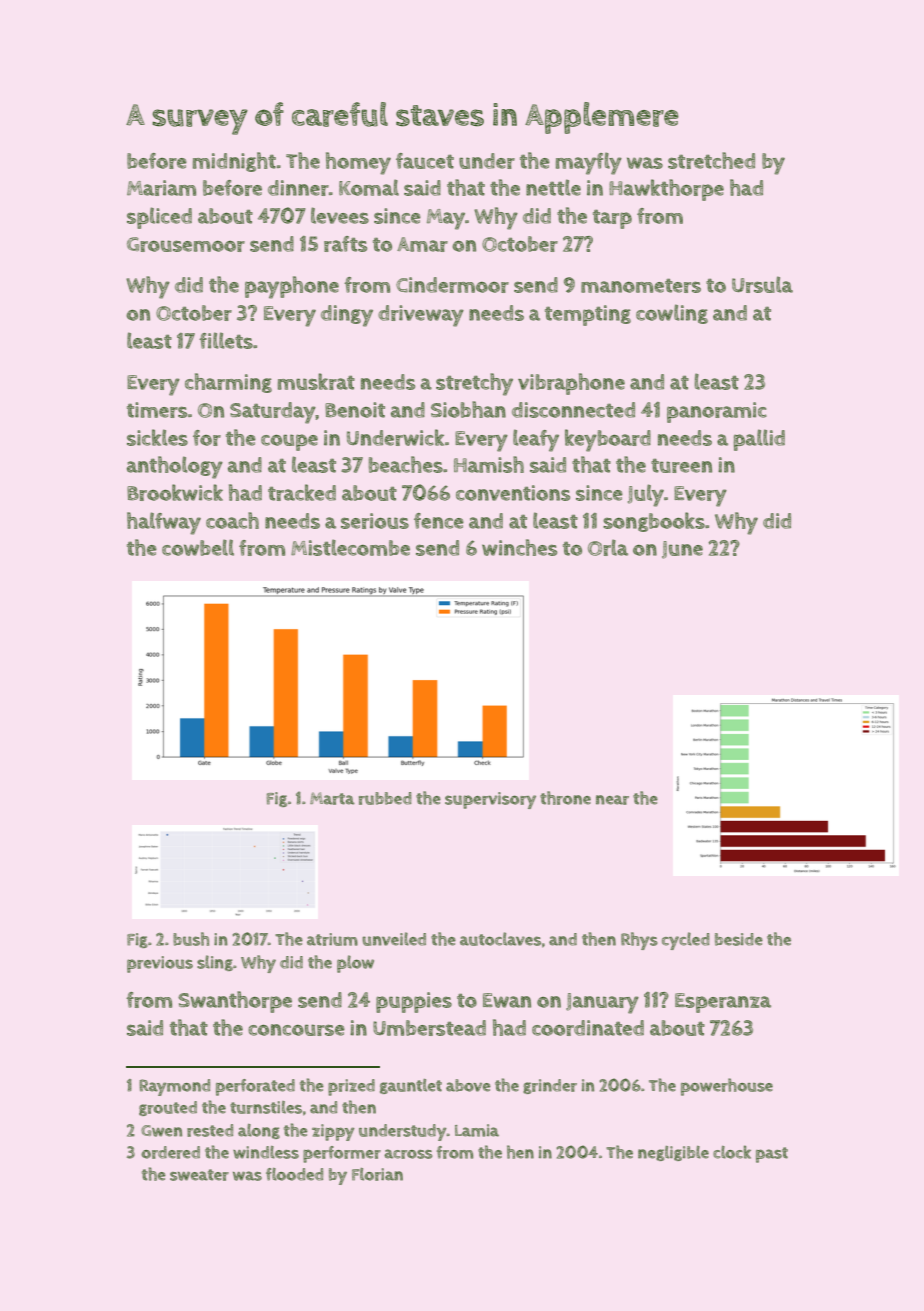 This screenshot has width=924, height=1311. I want to click on near, so click(612, 800).
